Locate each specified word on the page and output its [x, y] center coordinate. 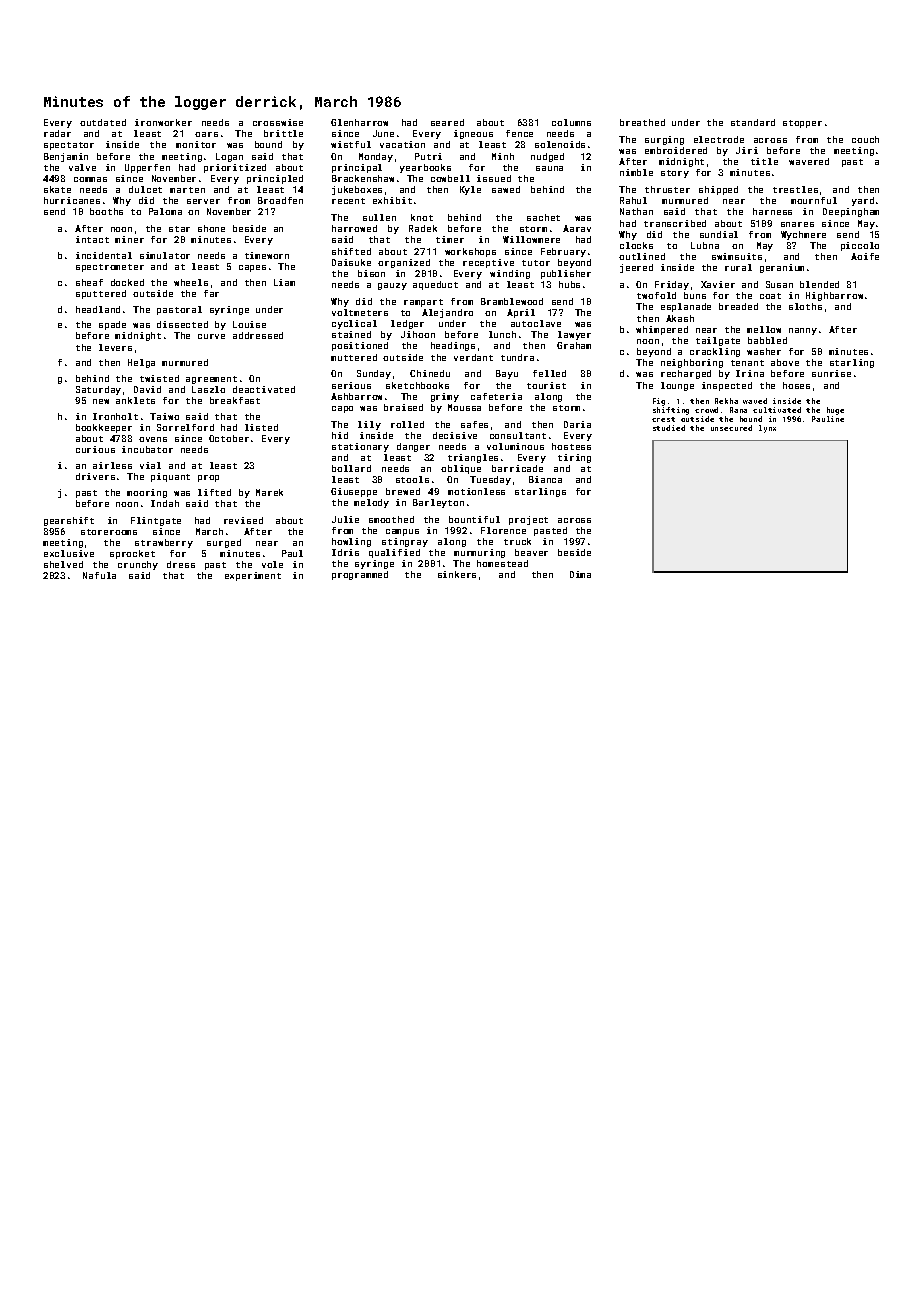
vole [272, 564]
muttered [354, 357]
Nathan [636, 211]
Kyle [470, 190]
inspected [727, 386]
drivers [95, 476]
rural [738, 267]
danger [413, 447]
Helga [141, 363]
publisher [566, 274]
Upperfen [147, 168]
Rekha [726, 401]
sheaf [89, 282]
